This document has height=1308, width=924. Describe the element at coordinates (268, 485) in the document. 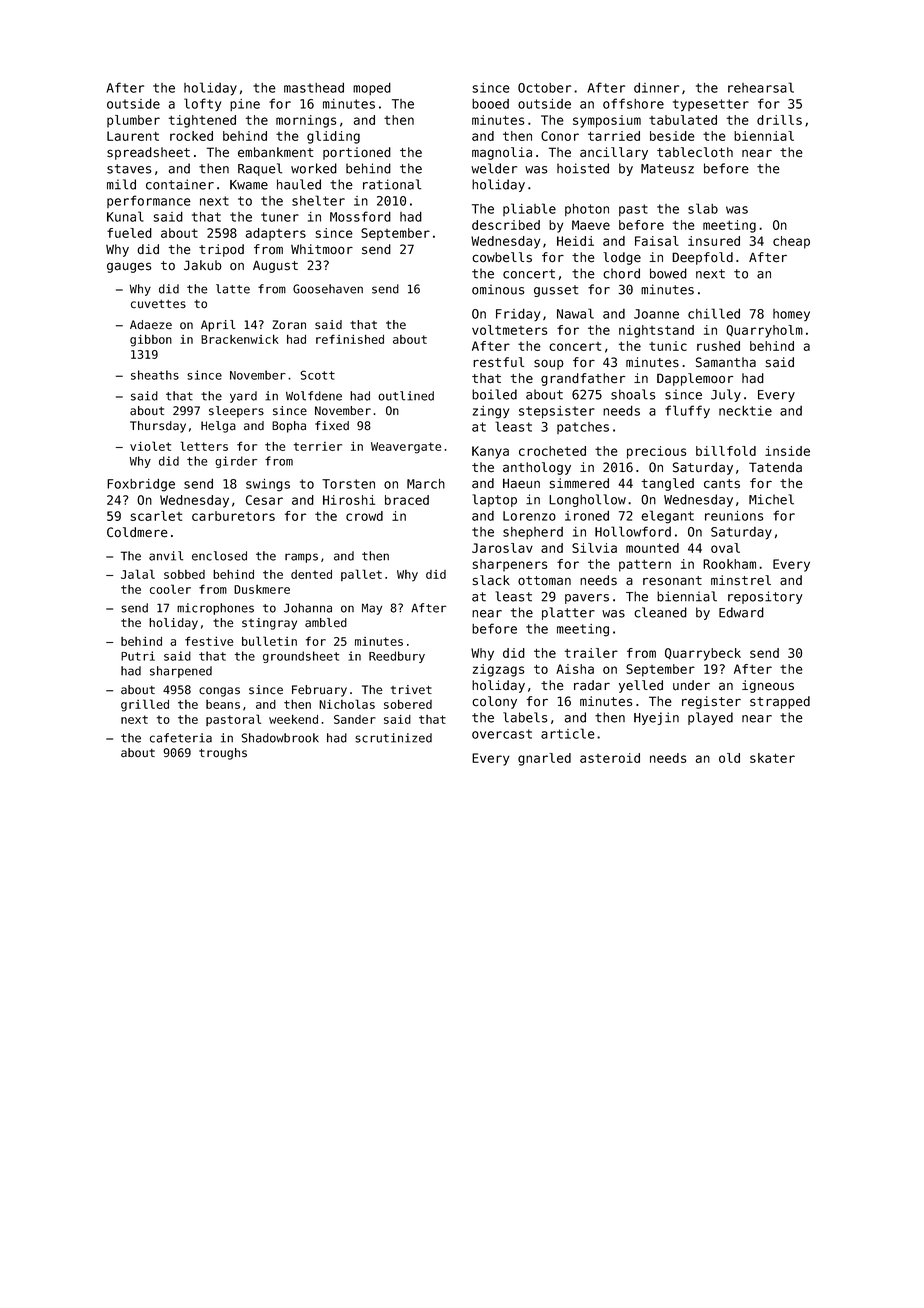

I see `swings` at that location.
